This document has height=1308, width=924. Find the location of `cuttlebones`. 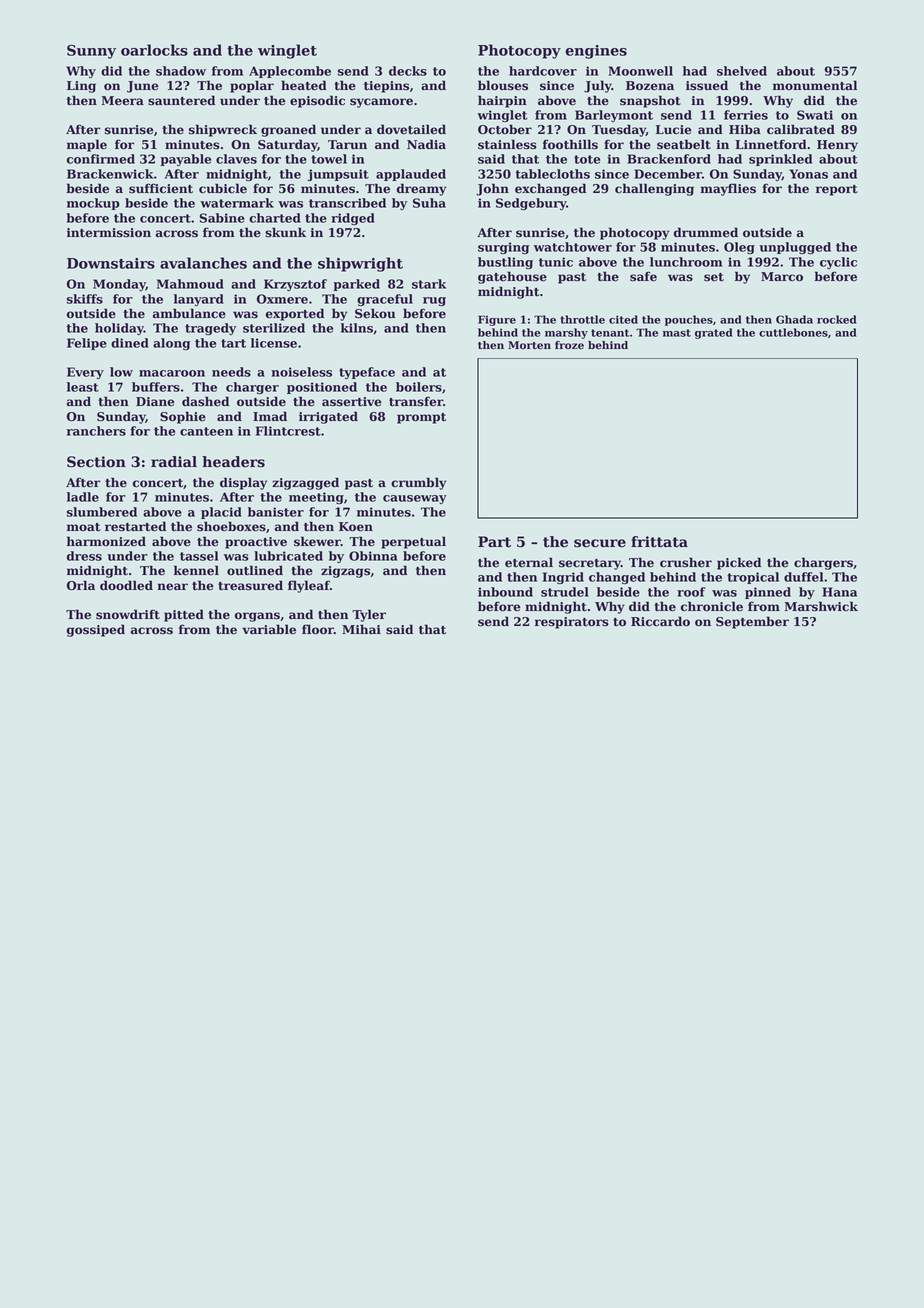

cuttlebones is located at coordinates (793, 332).
